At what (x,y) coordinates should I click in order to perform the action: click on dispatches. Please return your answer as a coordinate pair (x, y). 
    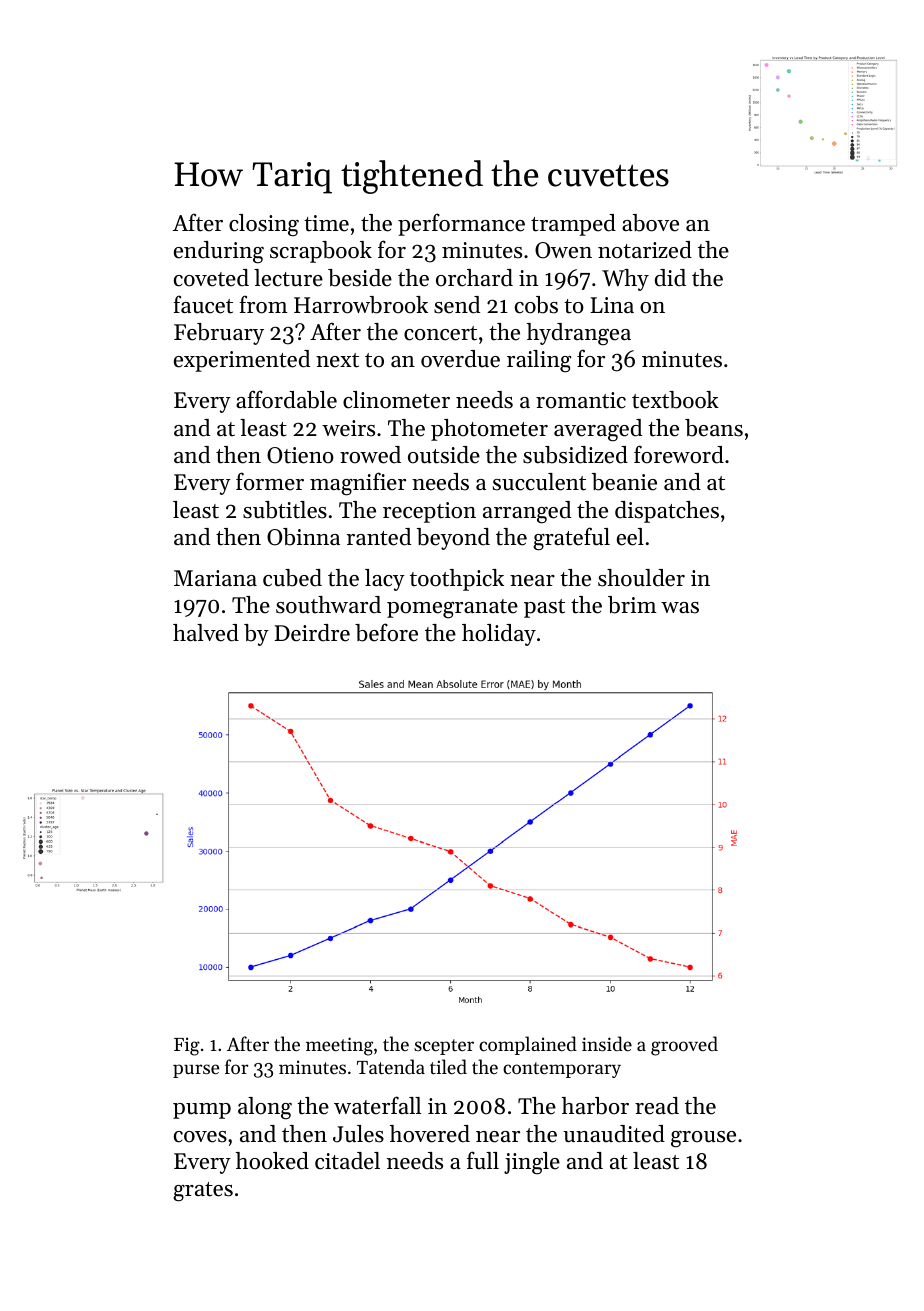
    Looking at the image, I should click on (667, 512).
